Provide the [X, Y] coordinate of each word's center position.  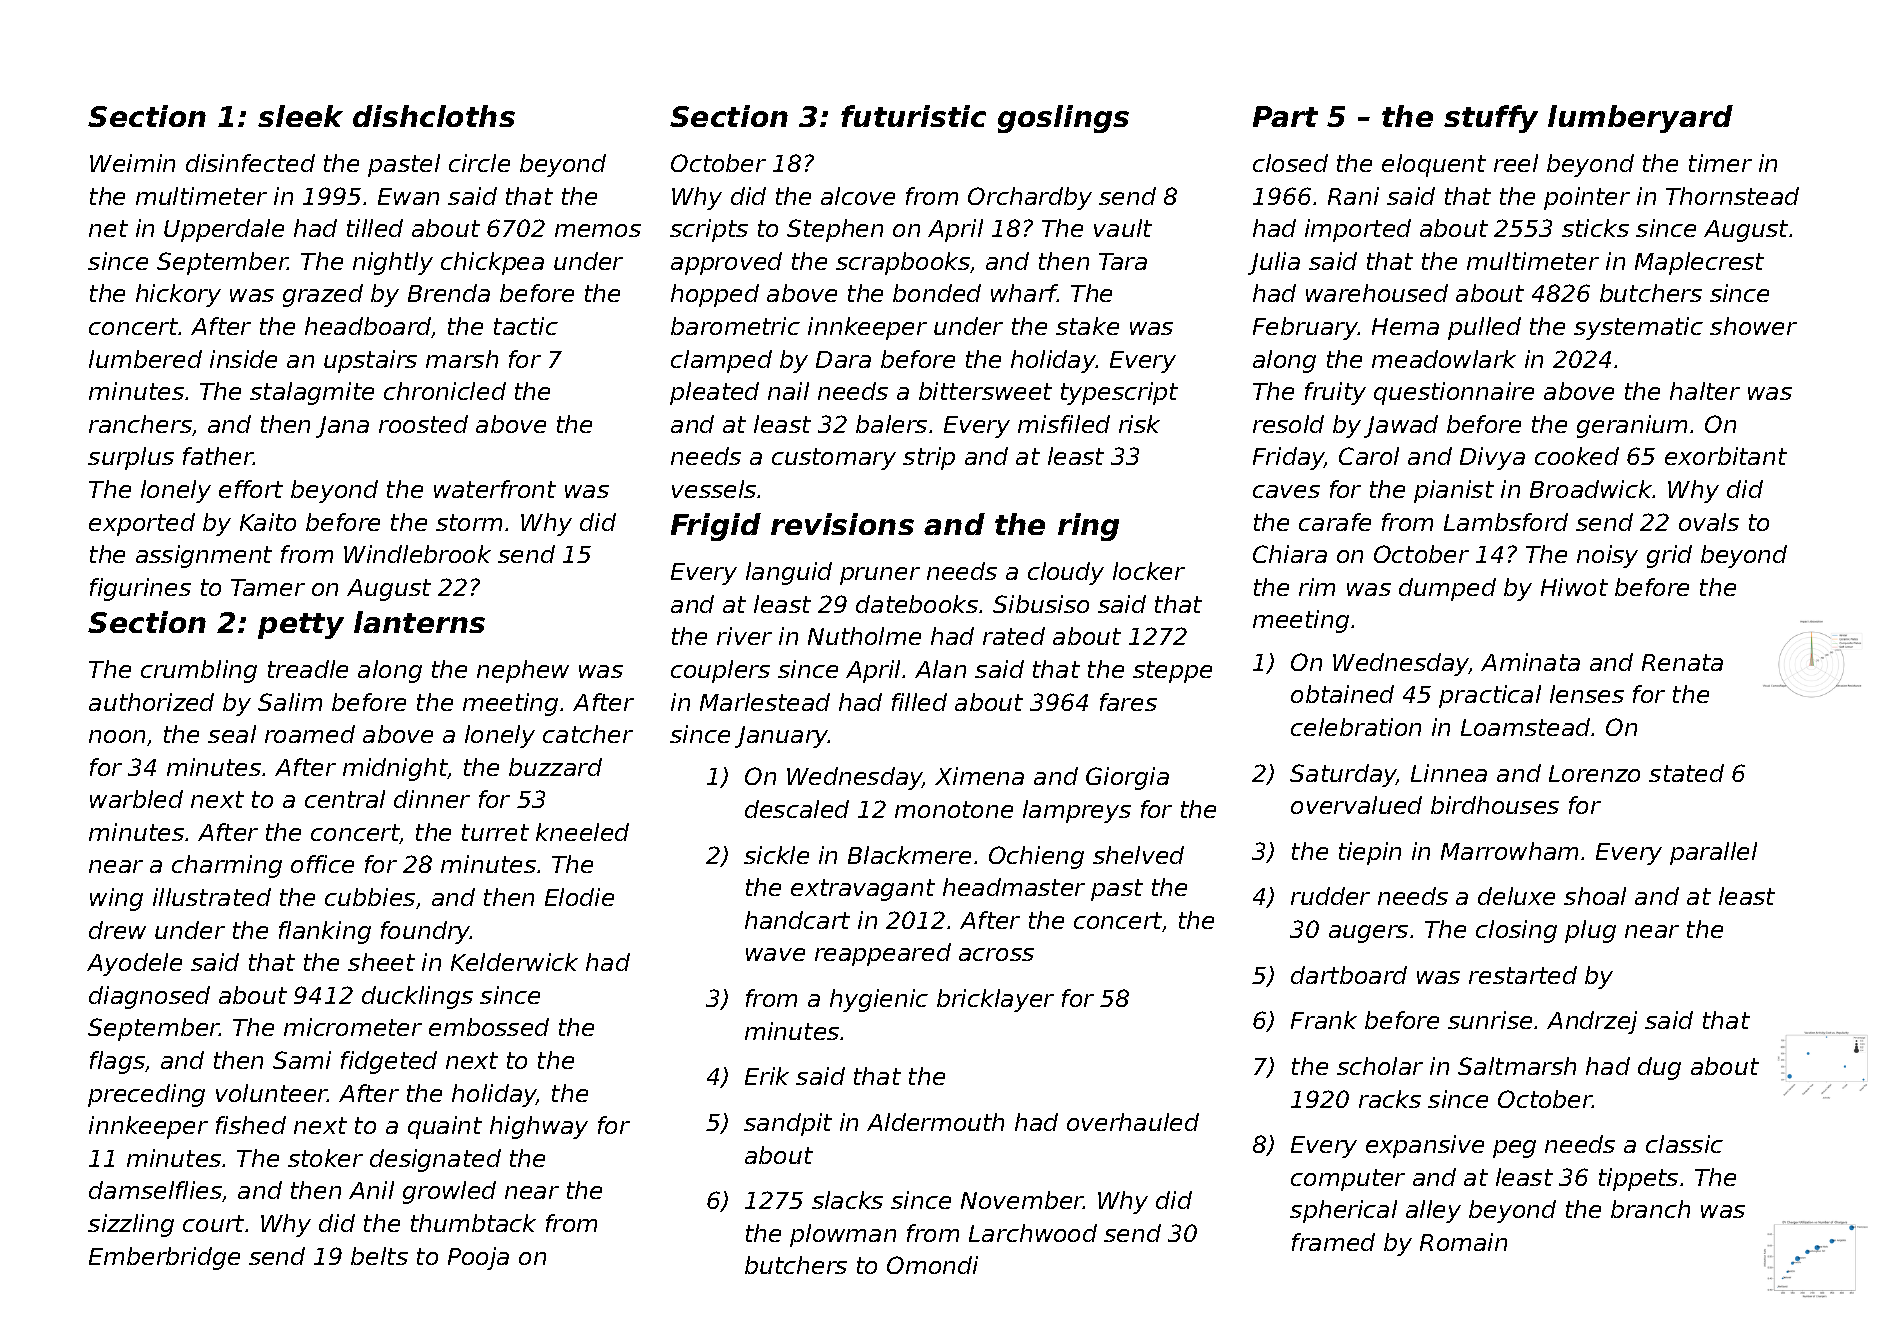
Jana [342, 427]
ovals [1709, 522]
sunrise [1490, 1020]
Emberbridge [164, 1258]
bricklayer [995, 1000]
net [108, 228]
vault [1123, 228]
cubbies [370, 897]
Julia [1274, 263]
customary [834, 459]
